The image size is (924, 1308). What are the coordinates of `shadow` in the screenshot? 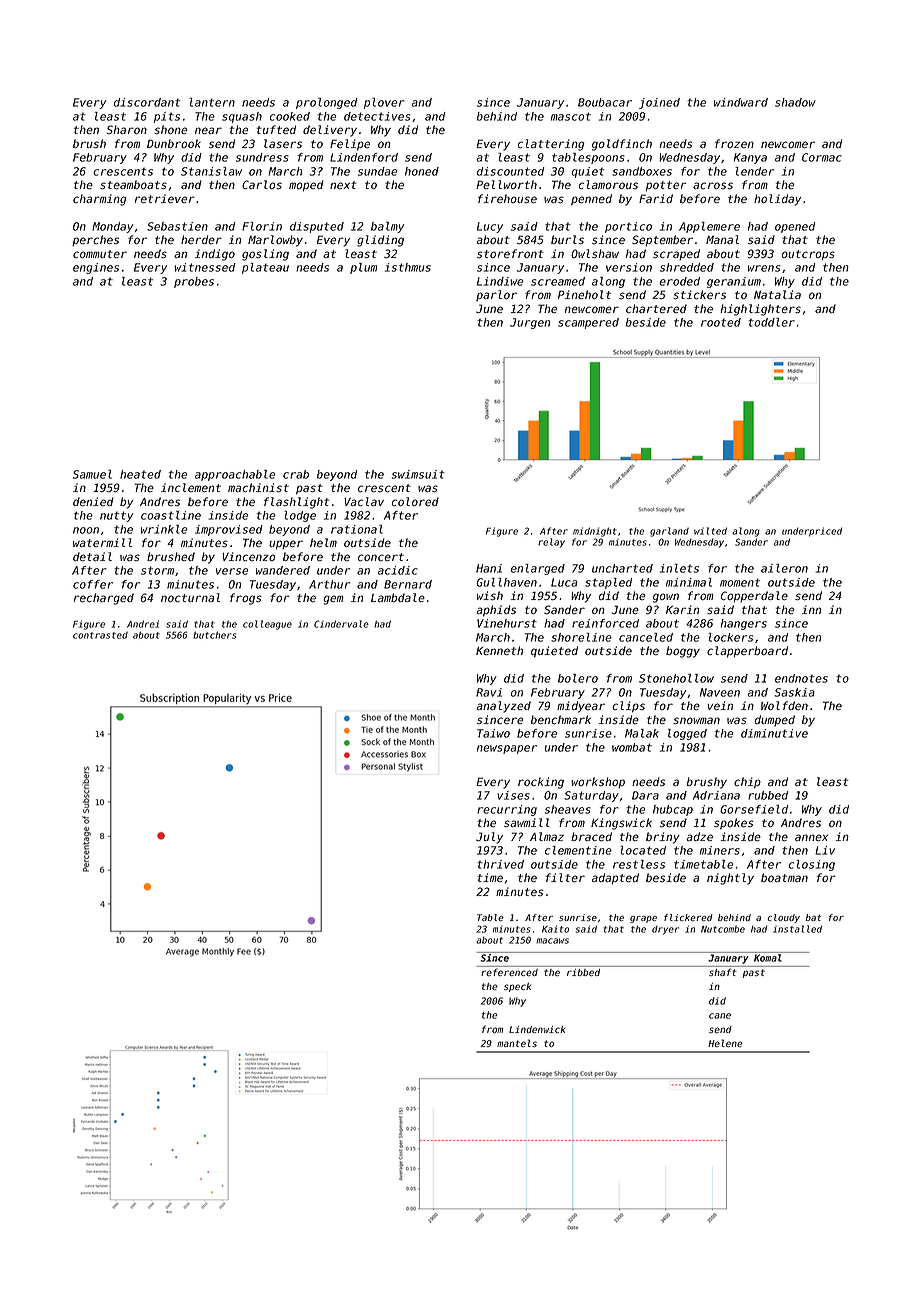 It's located at (795, 102).
